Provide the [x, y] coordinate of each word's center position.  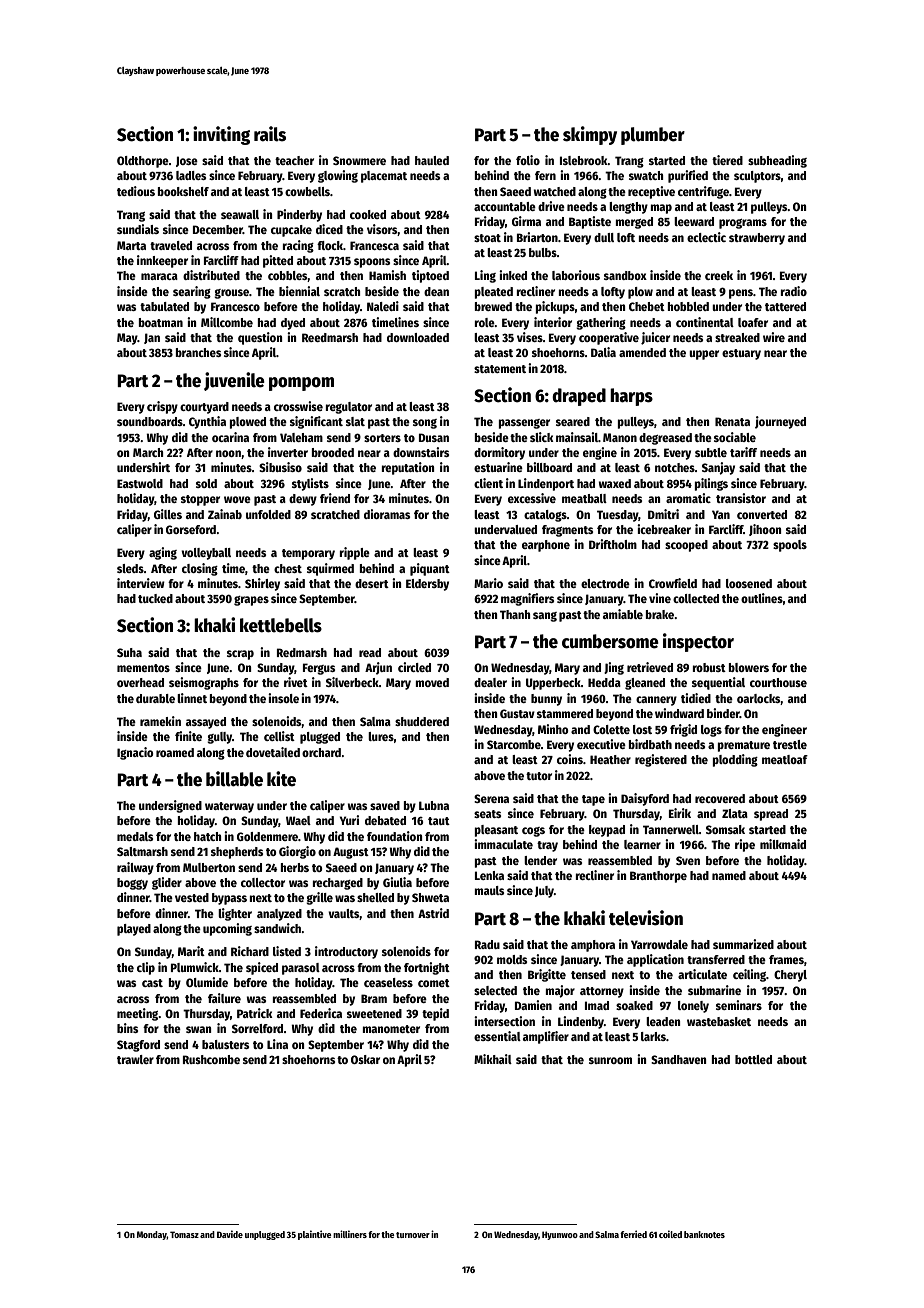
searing [192, 292]
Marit [191, 951]
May [127, 339]
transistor [741, 498]
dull [604, 237]
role [484, 322]
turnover [413, 1235]
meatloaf [785, 759]
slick [542, 437]
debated [385, 820]
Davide [230, 1234]
